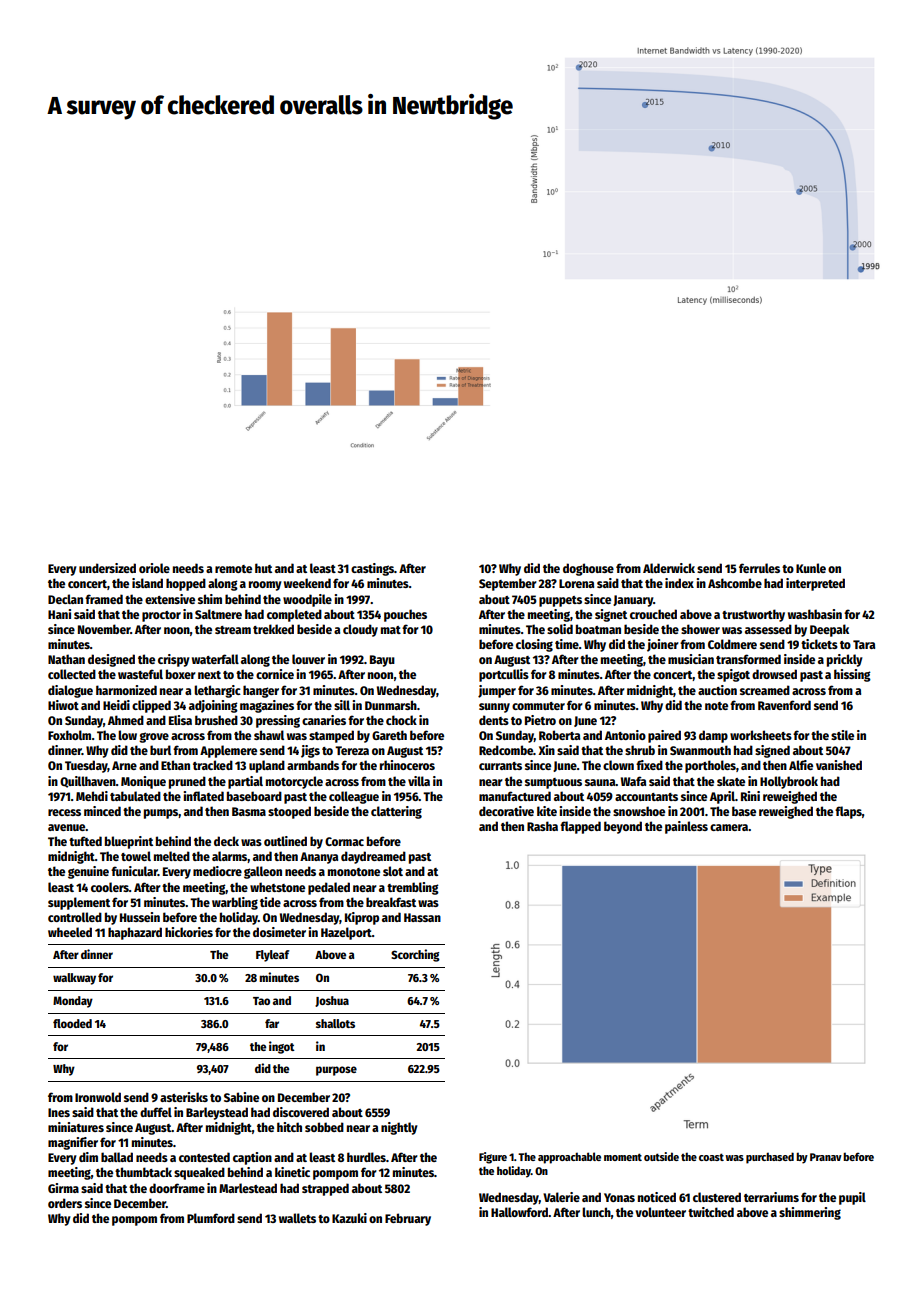 Image resolution: width=924 pixels, height=1308 pixels. What do you see at coordinates (826, 1157) in the image?
I see `Pranav` at bounding box center [826, 1157].
